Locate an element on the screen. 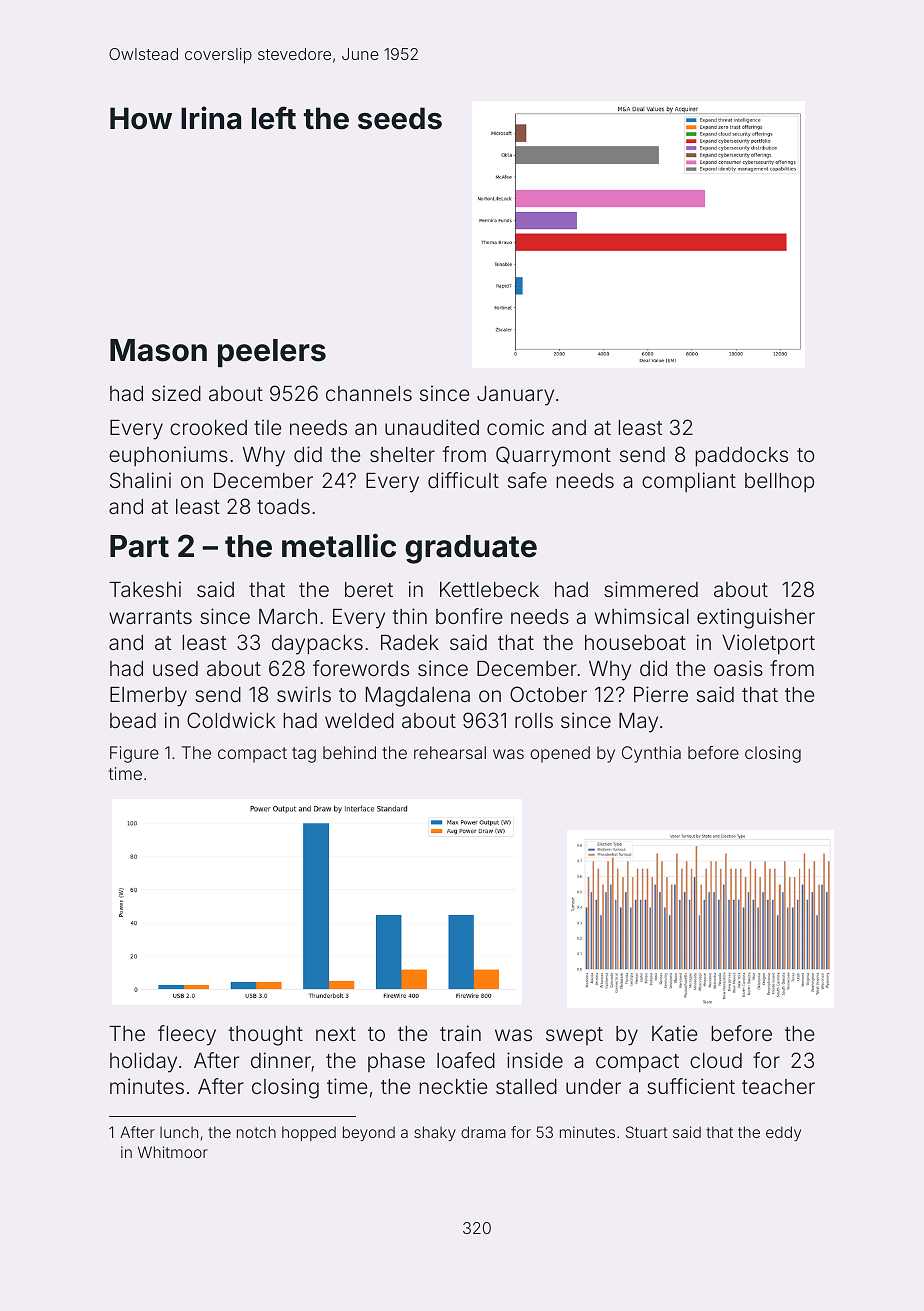  Cynthia is located at coordinates (651, 754).
